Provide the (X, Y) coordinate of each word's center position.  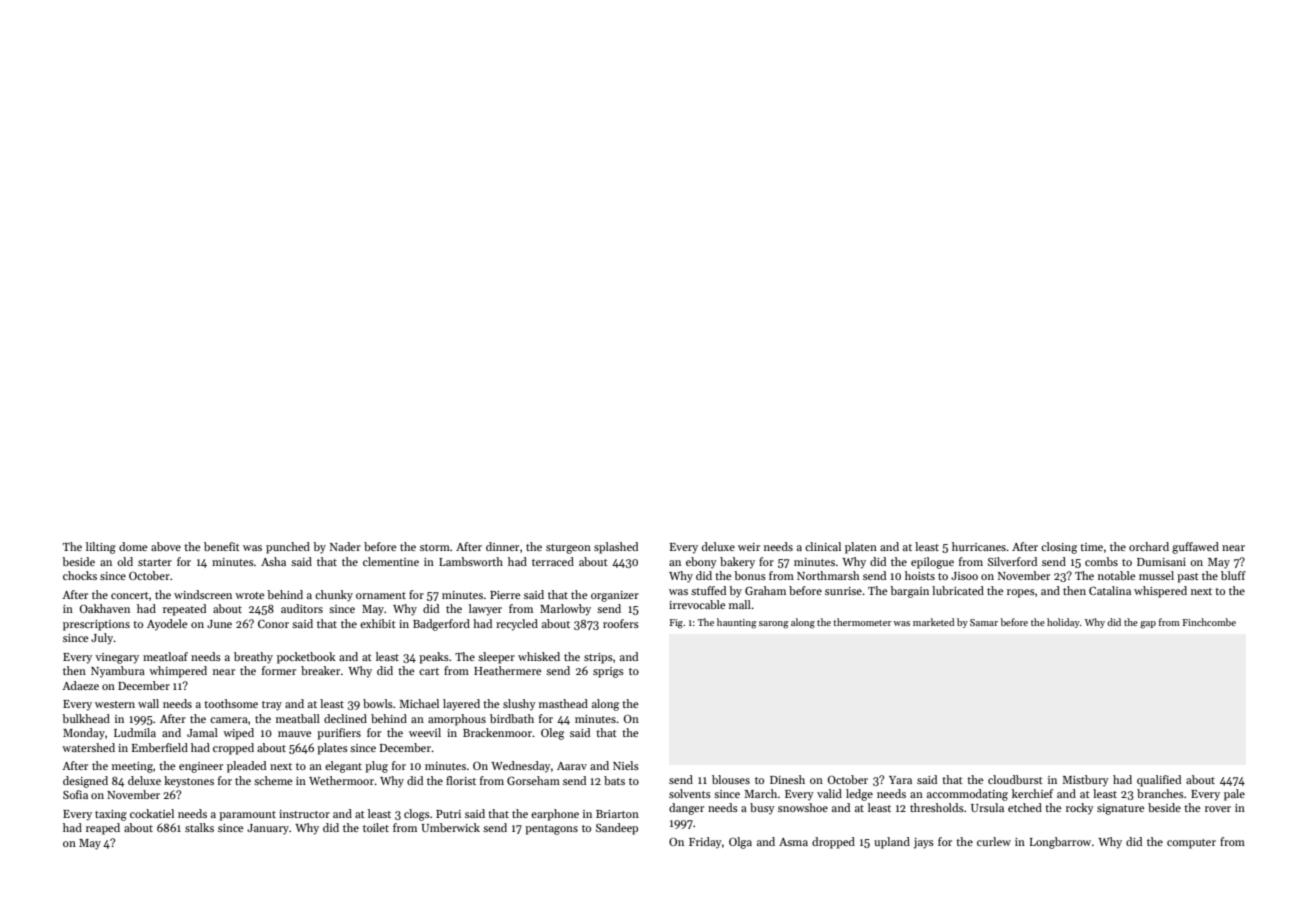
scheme (273, 780)
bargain (909, 592)
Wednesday (521, 767)
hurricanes (979, 546)
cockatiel (152, 813)
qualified (1159, 781)
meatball (298, 718)
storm (435, 547)
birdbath (512, 718)
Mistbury (1085, 781)
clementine (391, 561)
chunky (334, 596)
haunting (737, 623)
